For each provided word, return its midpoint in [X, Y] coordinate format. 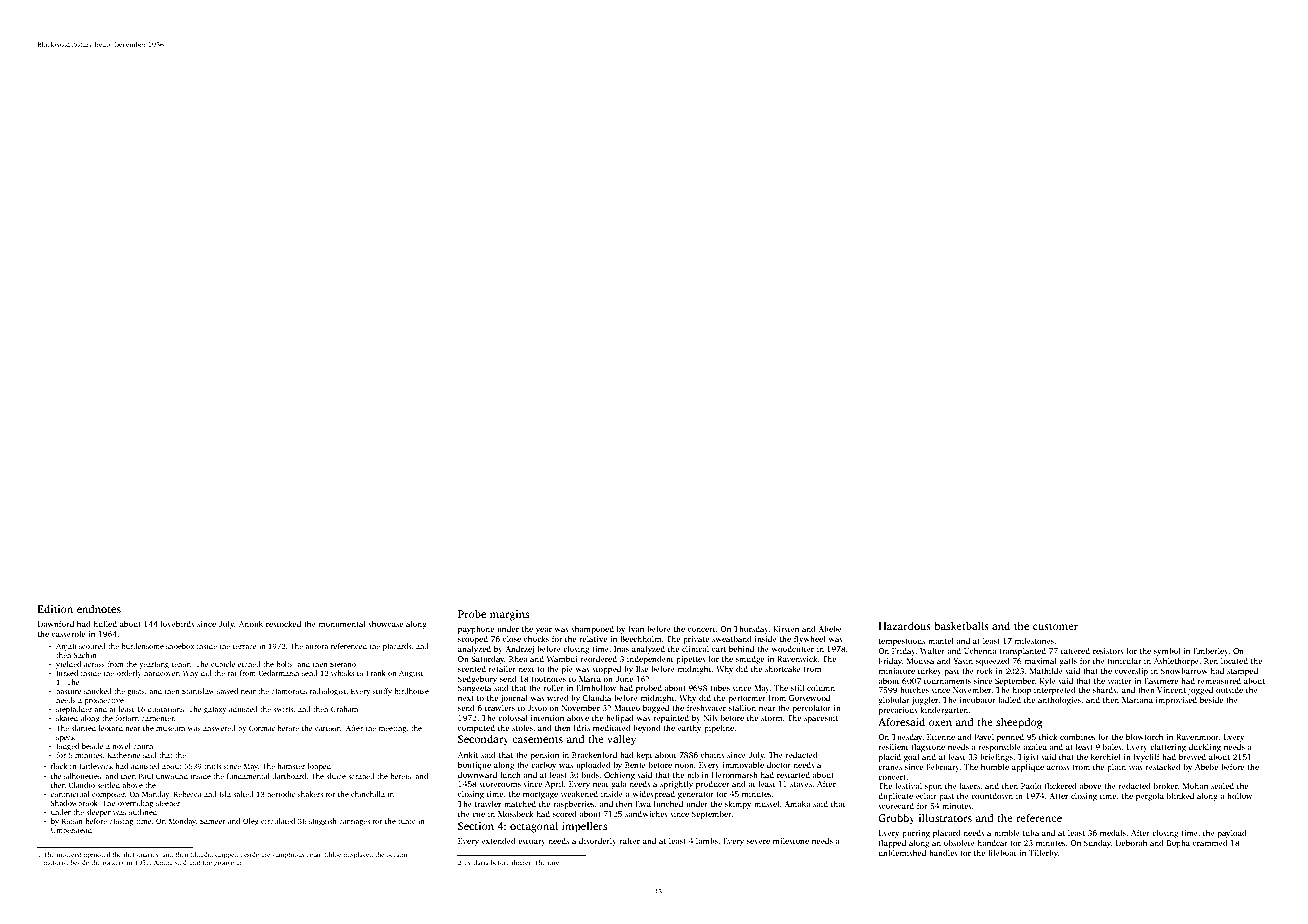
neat [600, 784]
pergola [1150, 797]
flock [59, 766]
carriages [354, 822]
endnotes [99, 609]
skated [67, 718]
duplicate [895, 797]
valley [622, 740]
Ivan [636, 629]
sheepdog [1019, 723]
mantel [941, 641]
